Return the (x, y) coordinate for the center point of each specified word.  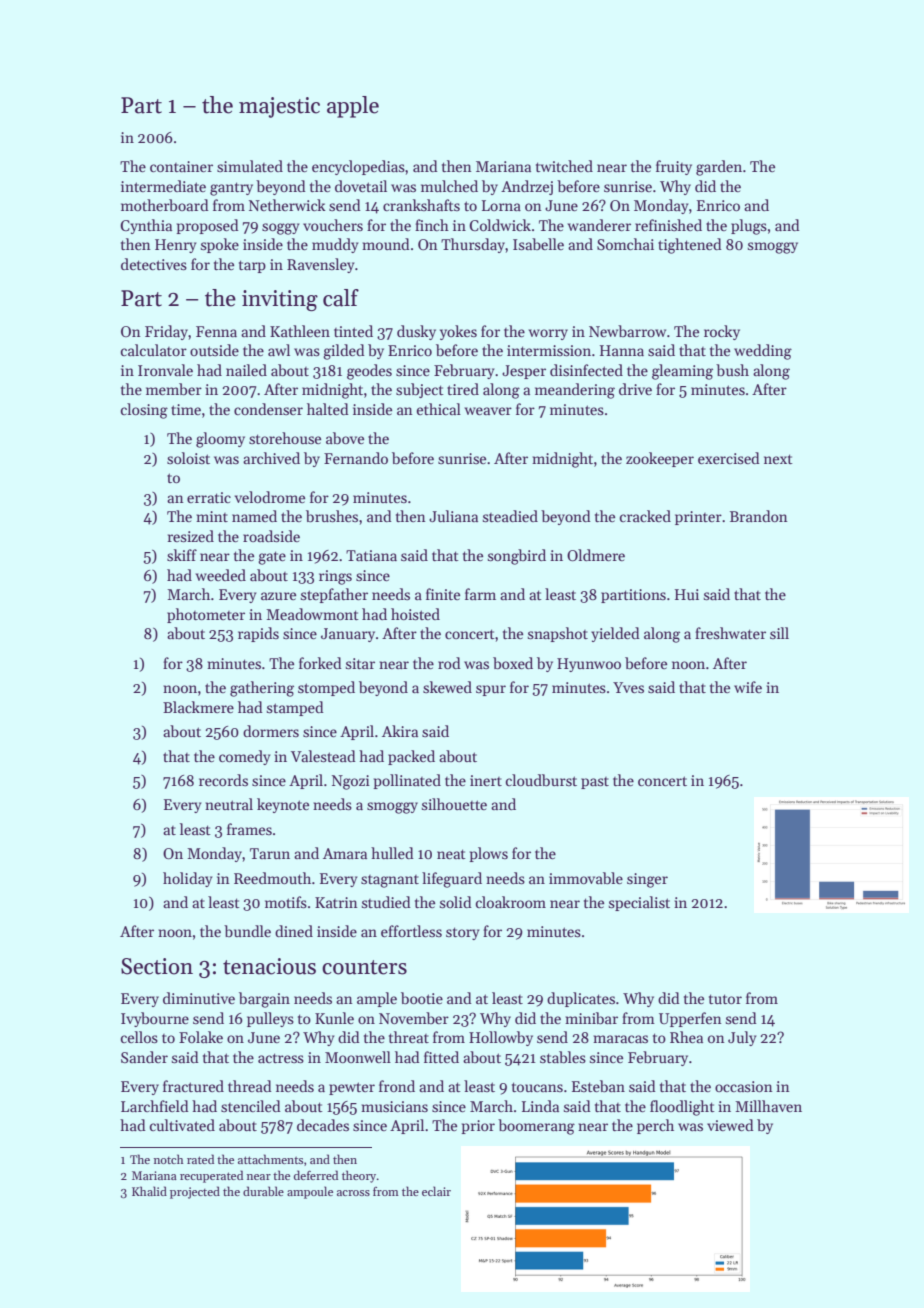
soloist (188, 458)
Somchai (625, 244)
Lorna (501, 205)
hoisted (415, 614)
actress (281, 1058)
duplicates (581, 999)
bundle (247, 931)
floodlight (682, 1108)
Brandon (759, 516)
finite (443, 594)
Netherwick (287, 205)
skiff (182, 555)
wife (748, 687)
